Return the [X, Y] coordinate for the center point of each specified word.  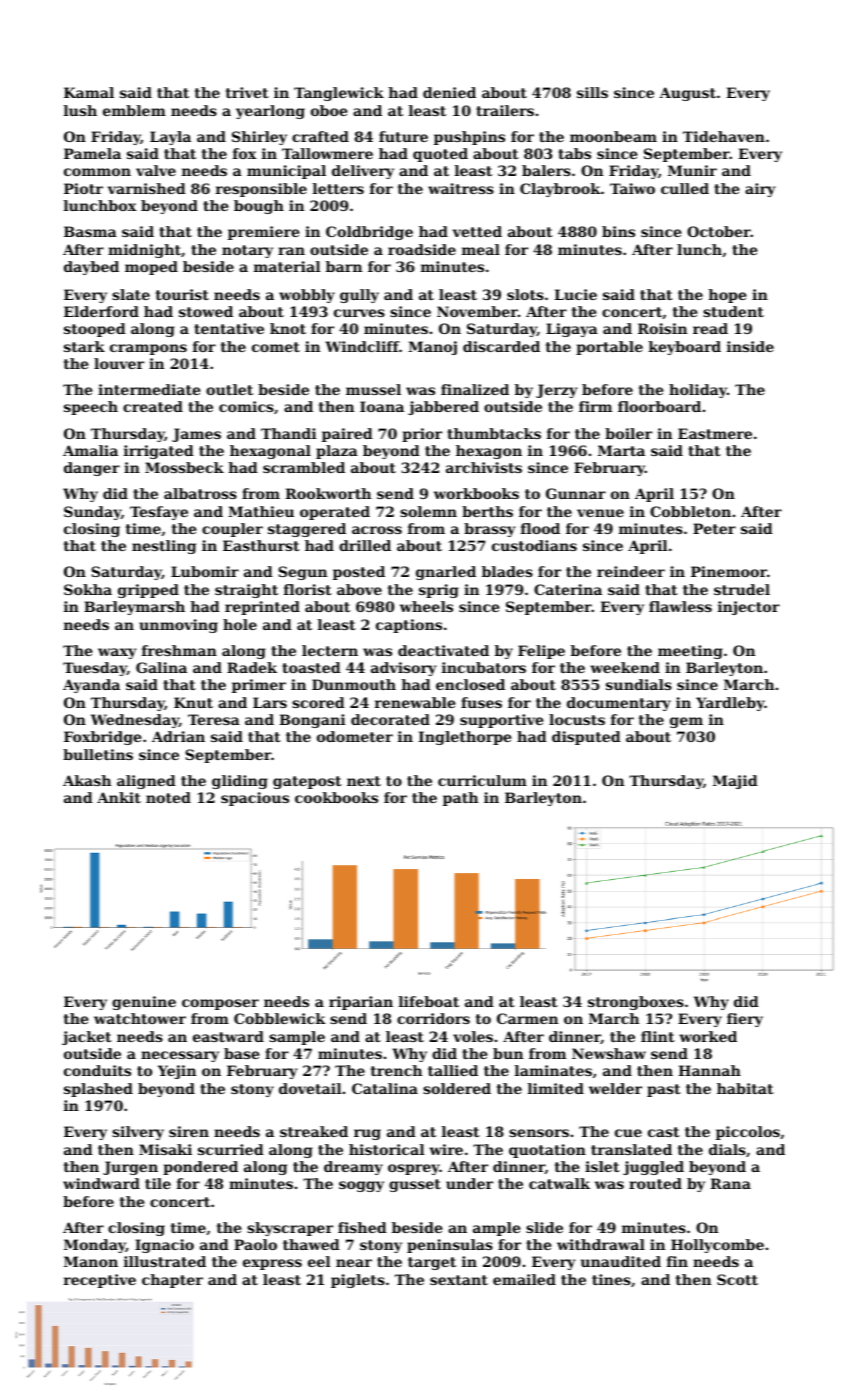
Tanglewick [339, 94]
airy [760, 190]
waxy [117, 653]
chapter [172, 1281]
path [460, 799]
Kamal [89, 92]
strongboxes [636, 1003]
